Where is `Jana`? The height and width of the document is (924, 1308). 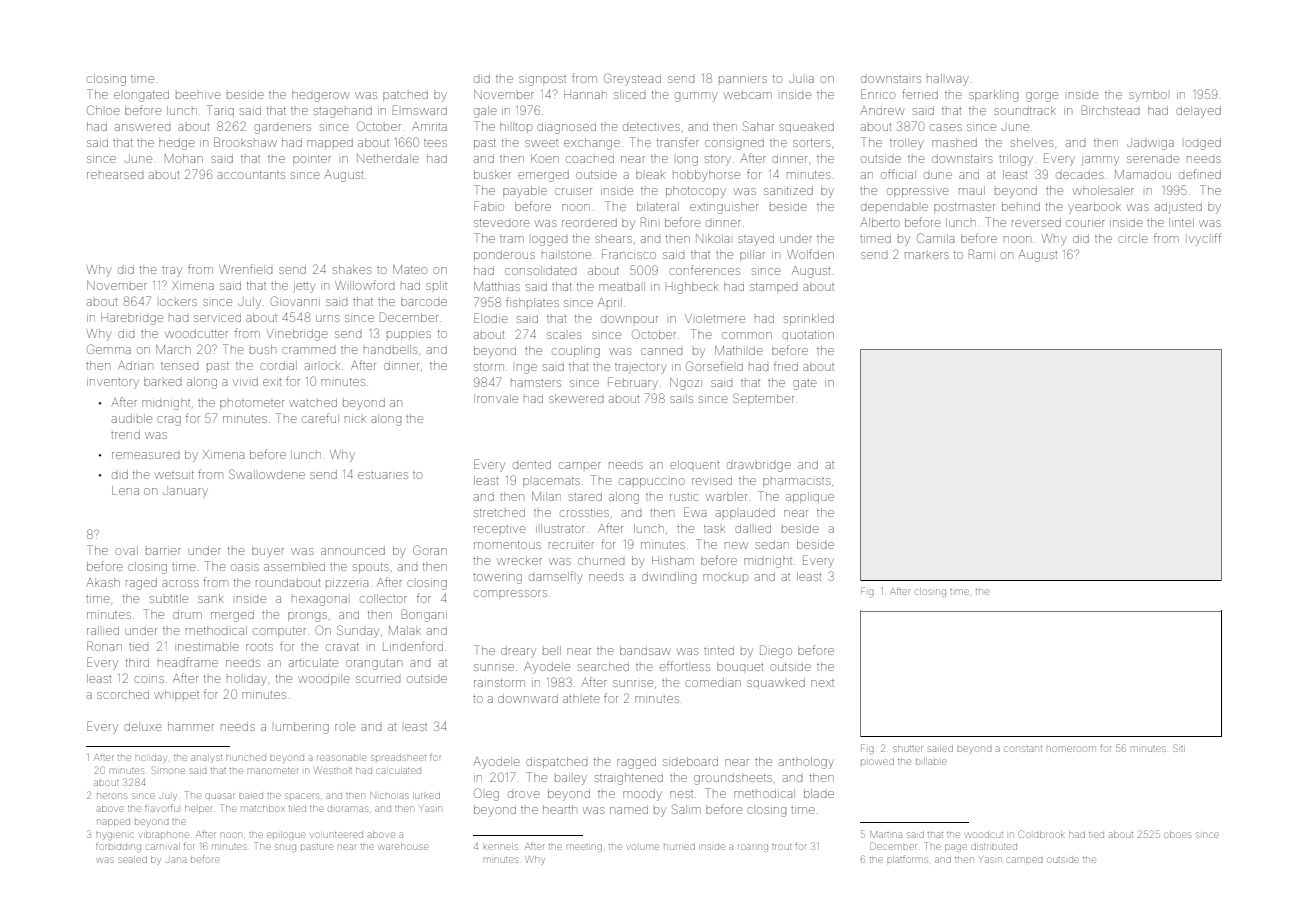 Jana is located at coordinates (176, 860).
